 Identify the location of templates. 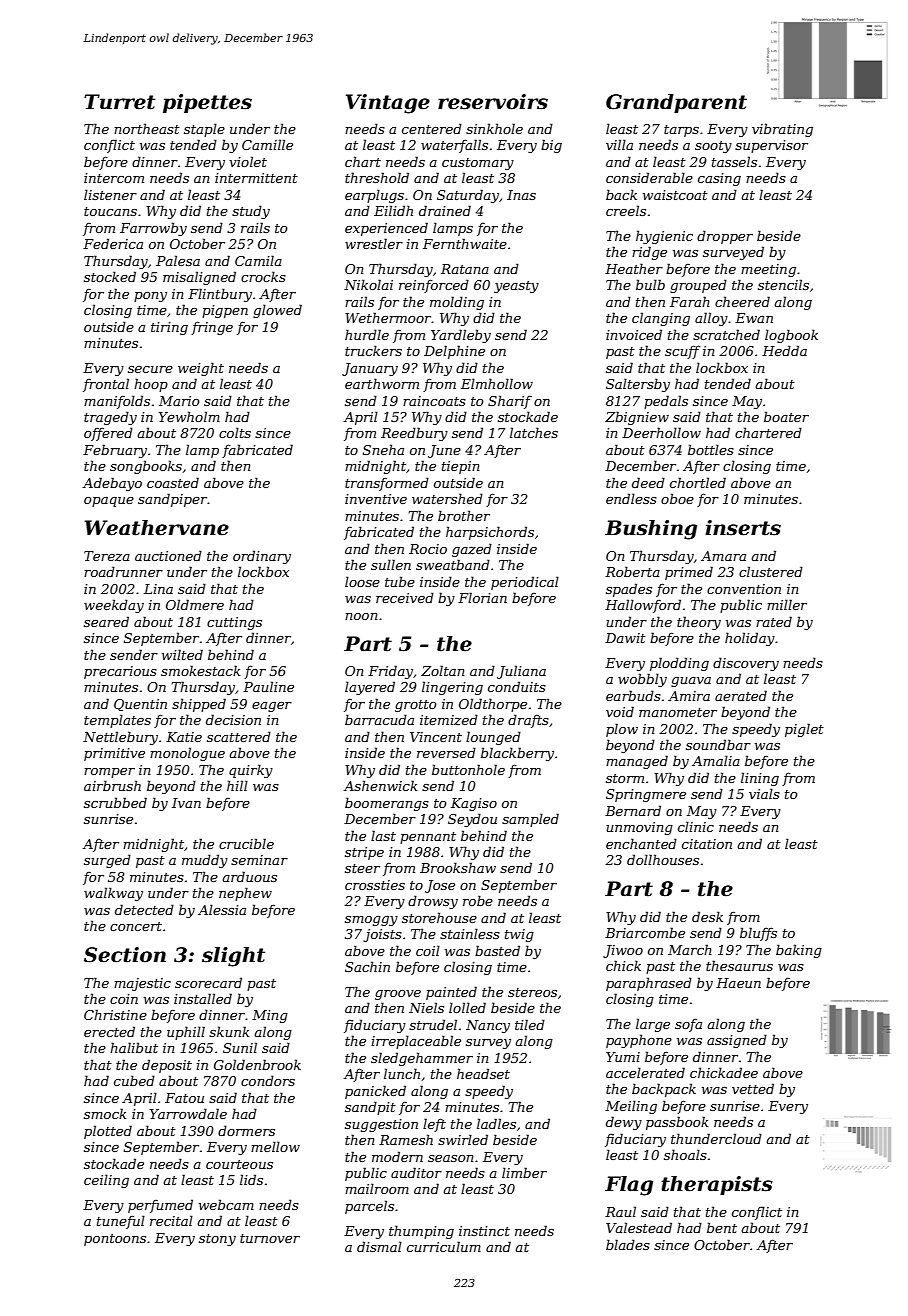
(117, 721).
